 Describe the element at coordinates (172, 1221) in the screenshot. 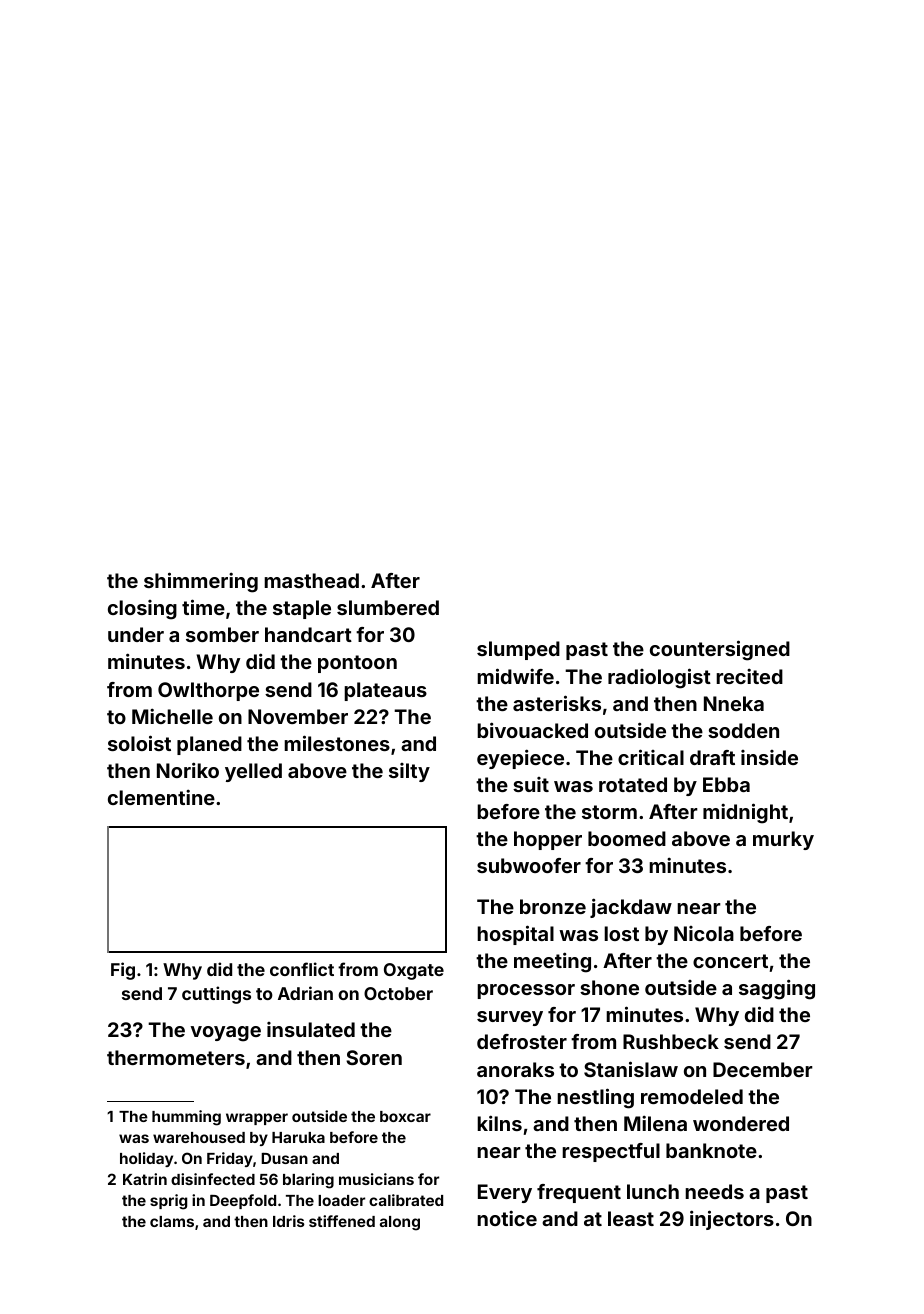

I see `clams` at that location.
